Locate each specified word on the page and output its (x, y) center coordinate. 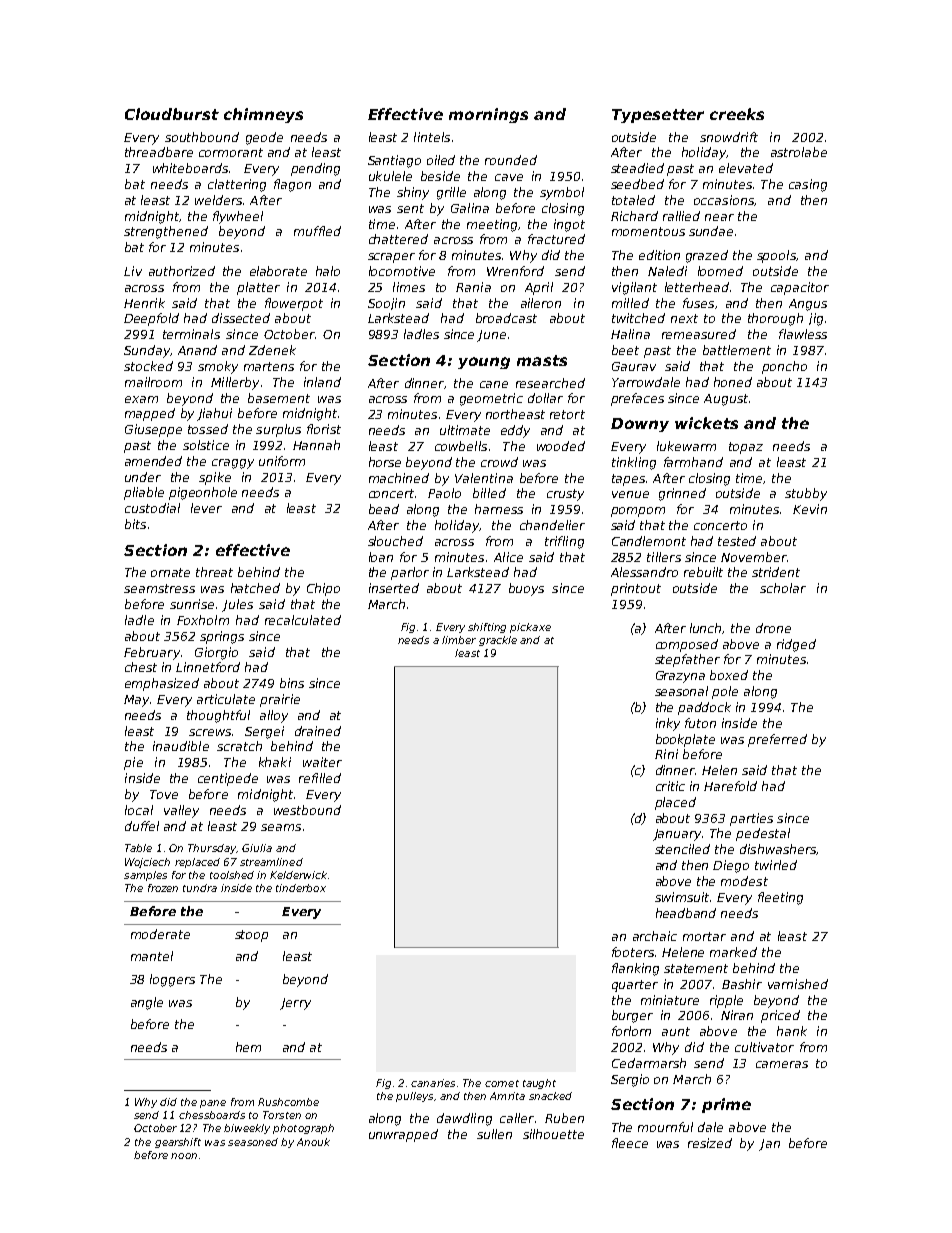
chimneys (263, 115)
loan (381, 557)
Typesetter (658, 116)
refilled (320, 778)
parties (751, 819)
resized (710, 1143)
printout (636, 589)
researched (550, 383)
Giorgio (216, 653)
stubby (806, 494)
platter (258, 288)
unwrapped (403, 1135)
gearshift (178, 1143)
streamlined (271, 862)
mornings (488, 115)
